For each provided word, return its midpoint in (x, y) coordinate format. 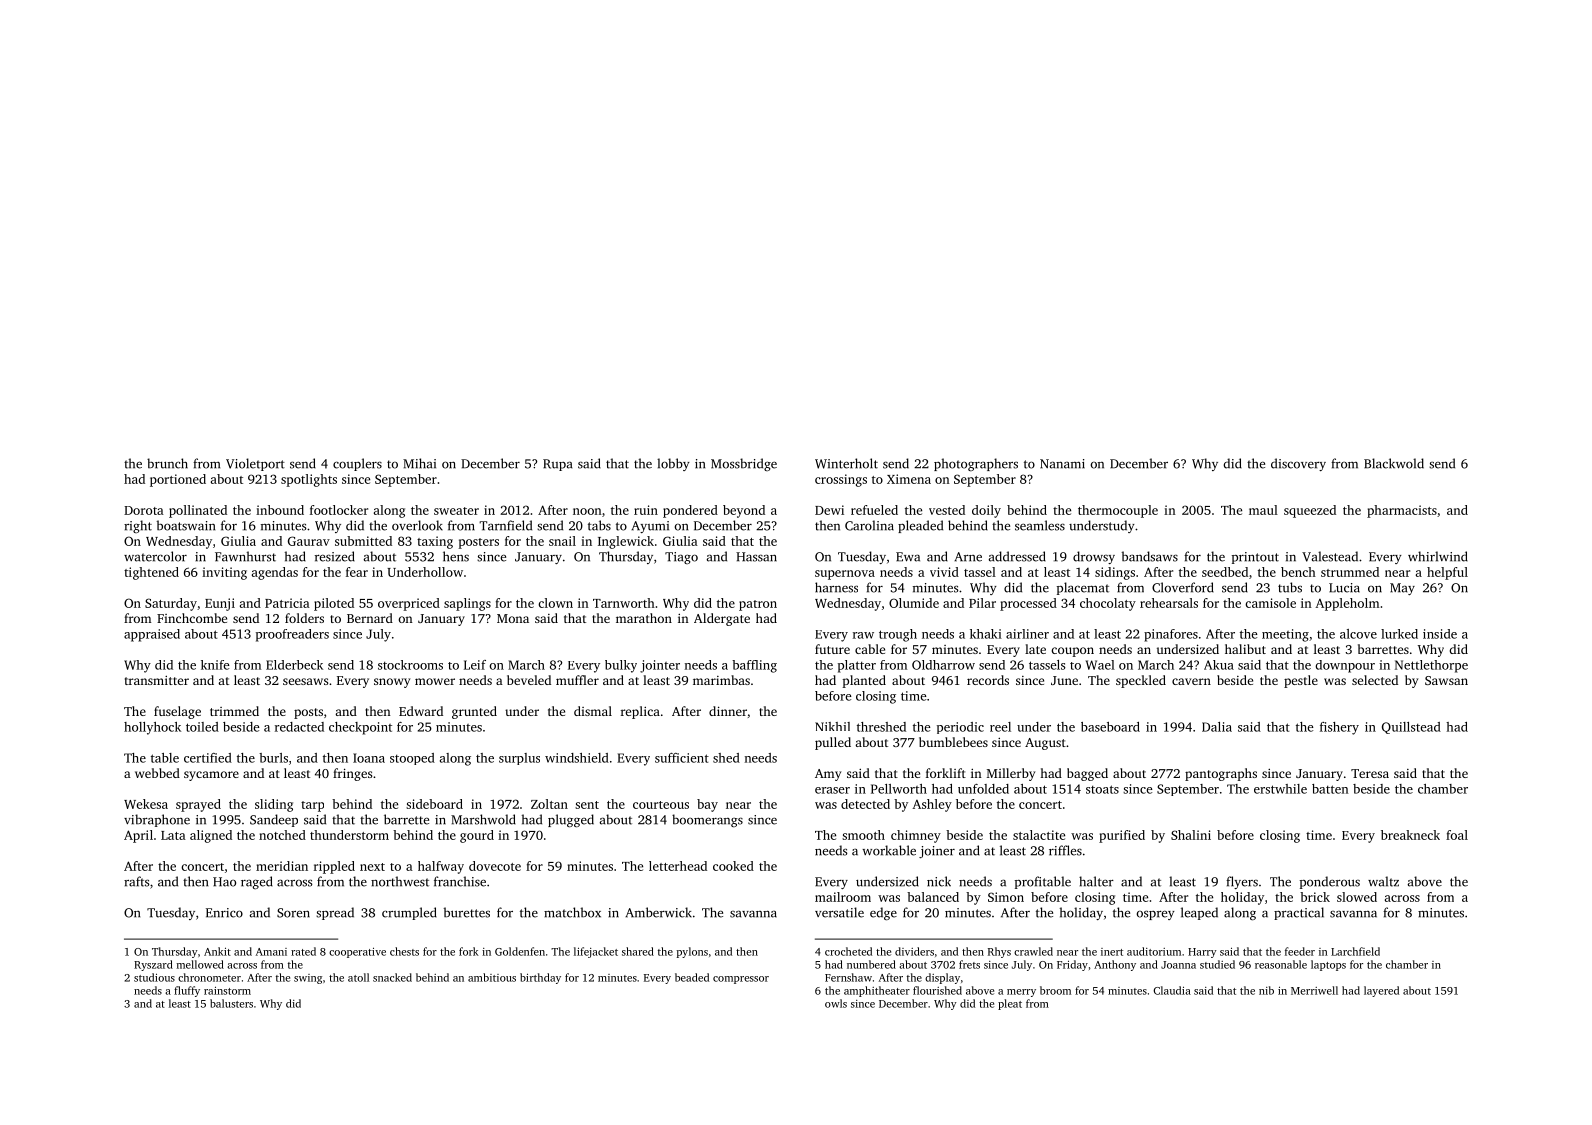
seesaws (305, 681)
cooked (733, 866)
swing (308, 979)
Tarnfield (505, 525)
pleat (1010, 1004)
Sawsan (1446, 680)
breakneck (1410, 835)
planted (864, 681)
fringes (352, 774)
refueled (874, 510)
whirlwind (1438, 556)
